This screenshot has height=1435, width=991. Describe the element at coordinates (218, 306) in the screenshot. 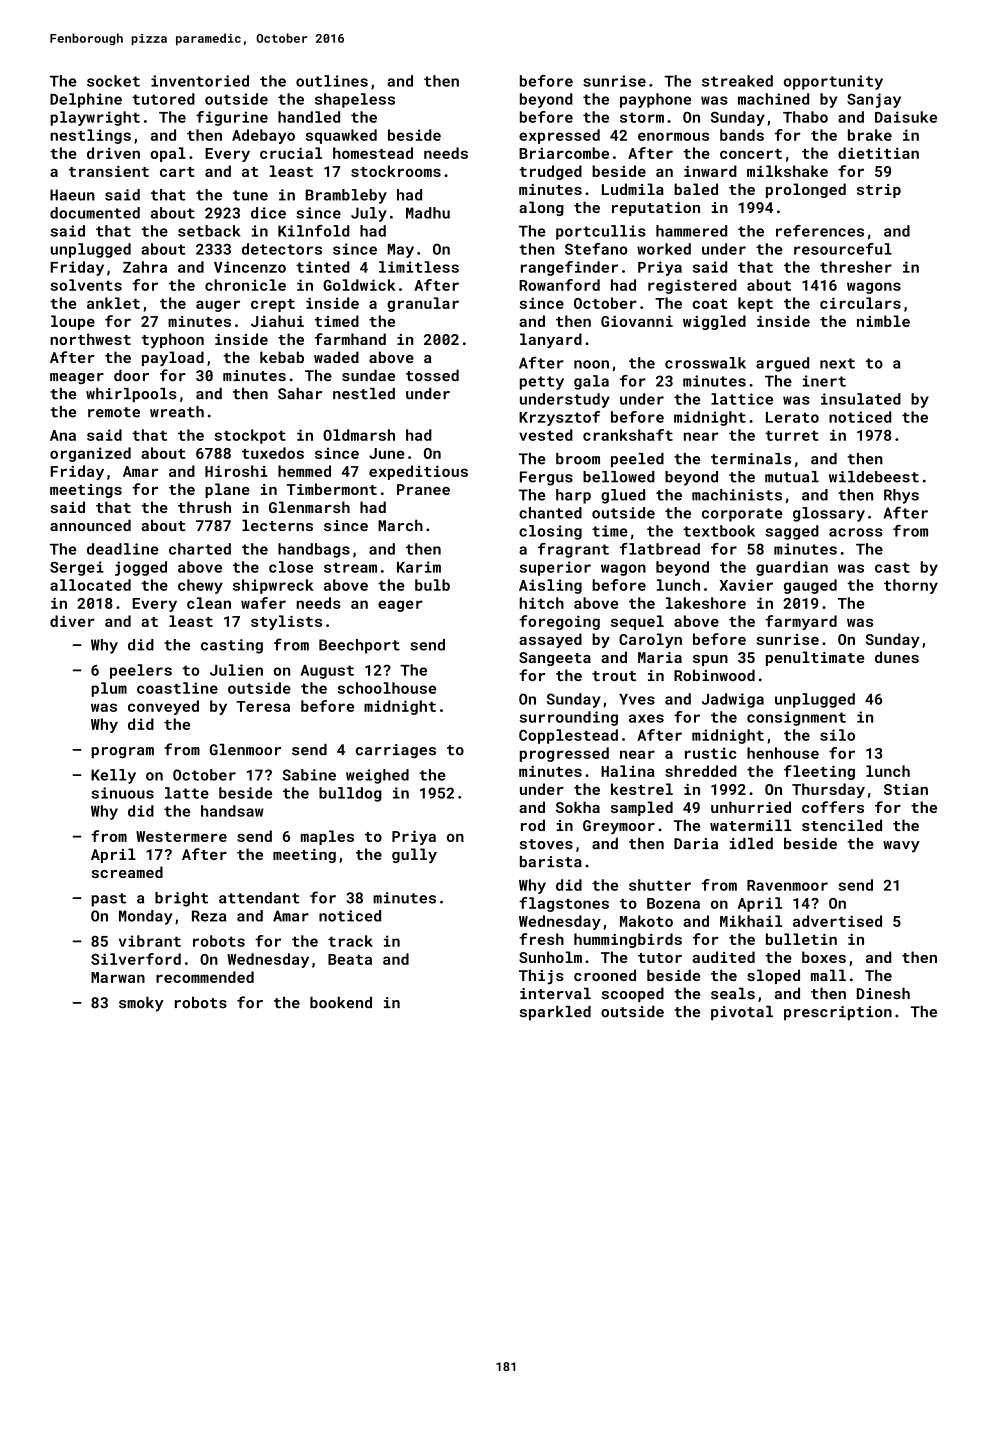

I see `auger` at that location.
